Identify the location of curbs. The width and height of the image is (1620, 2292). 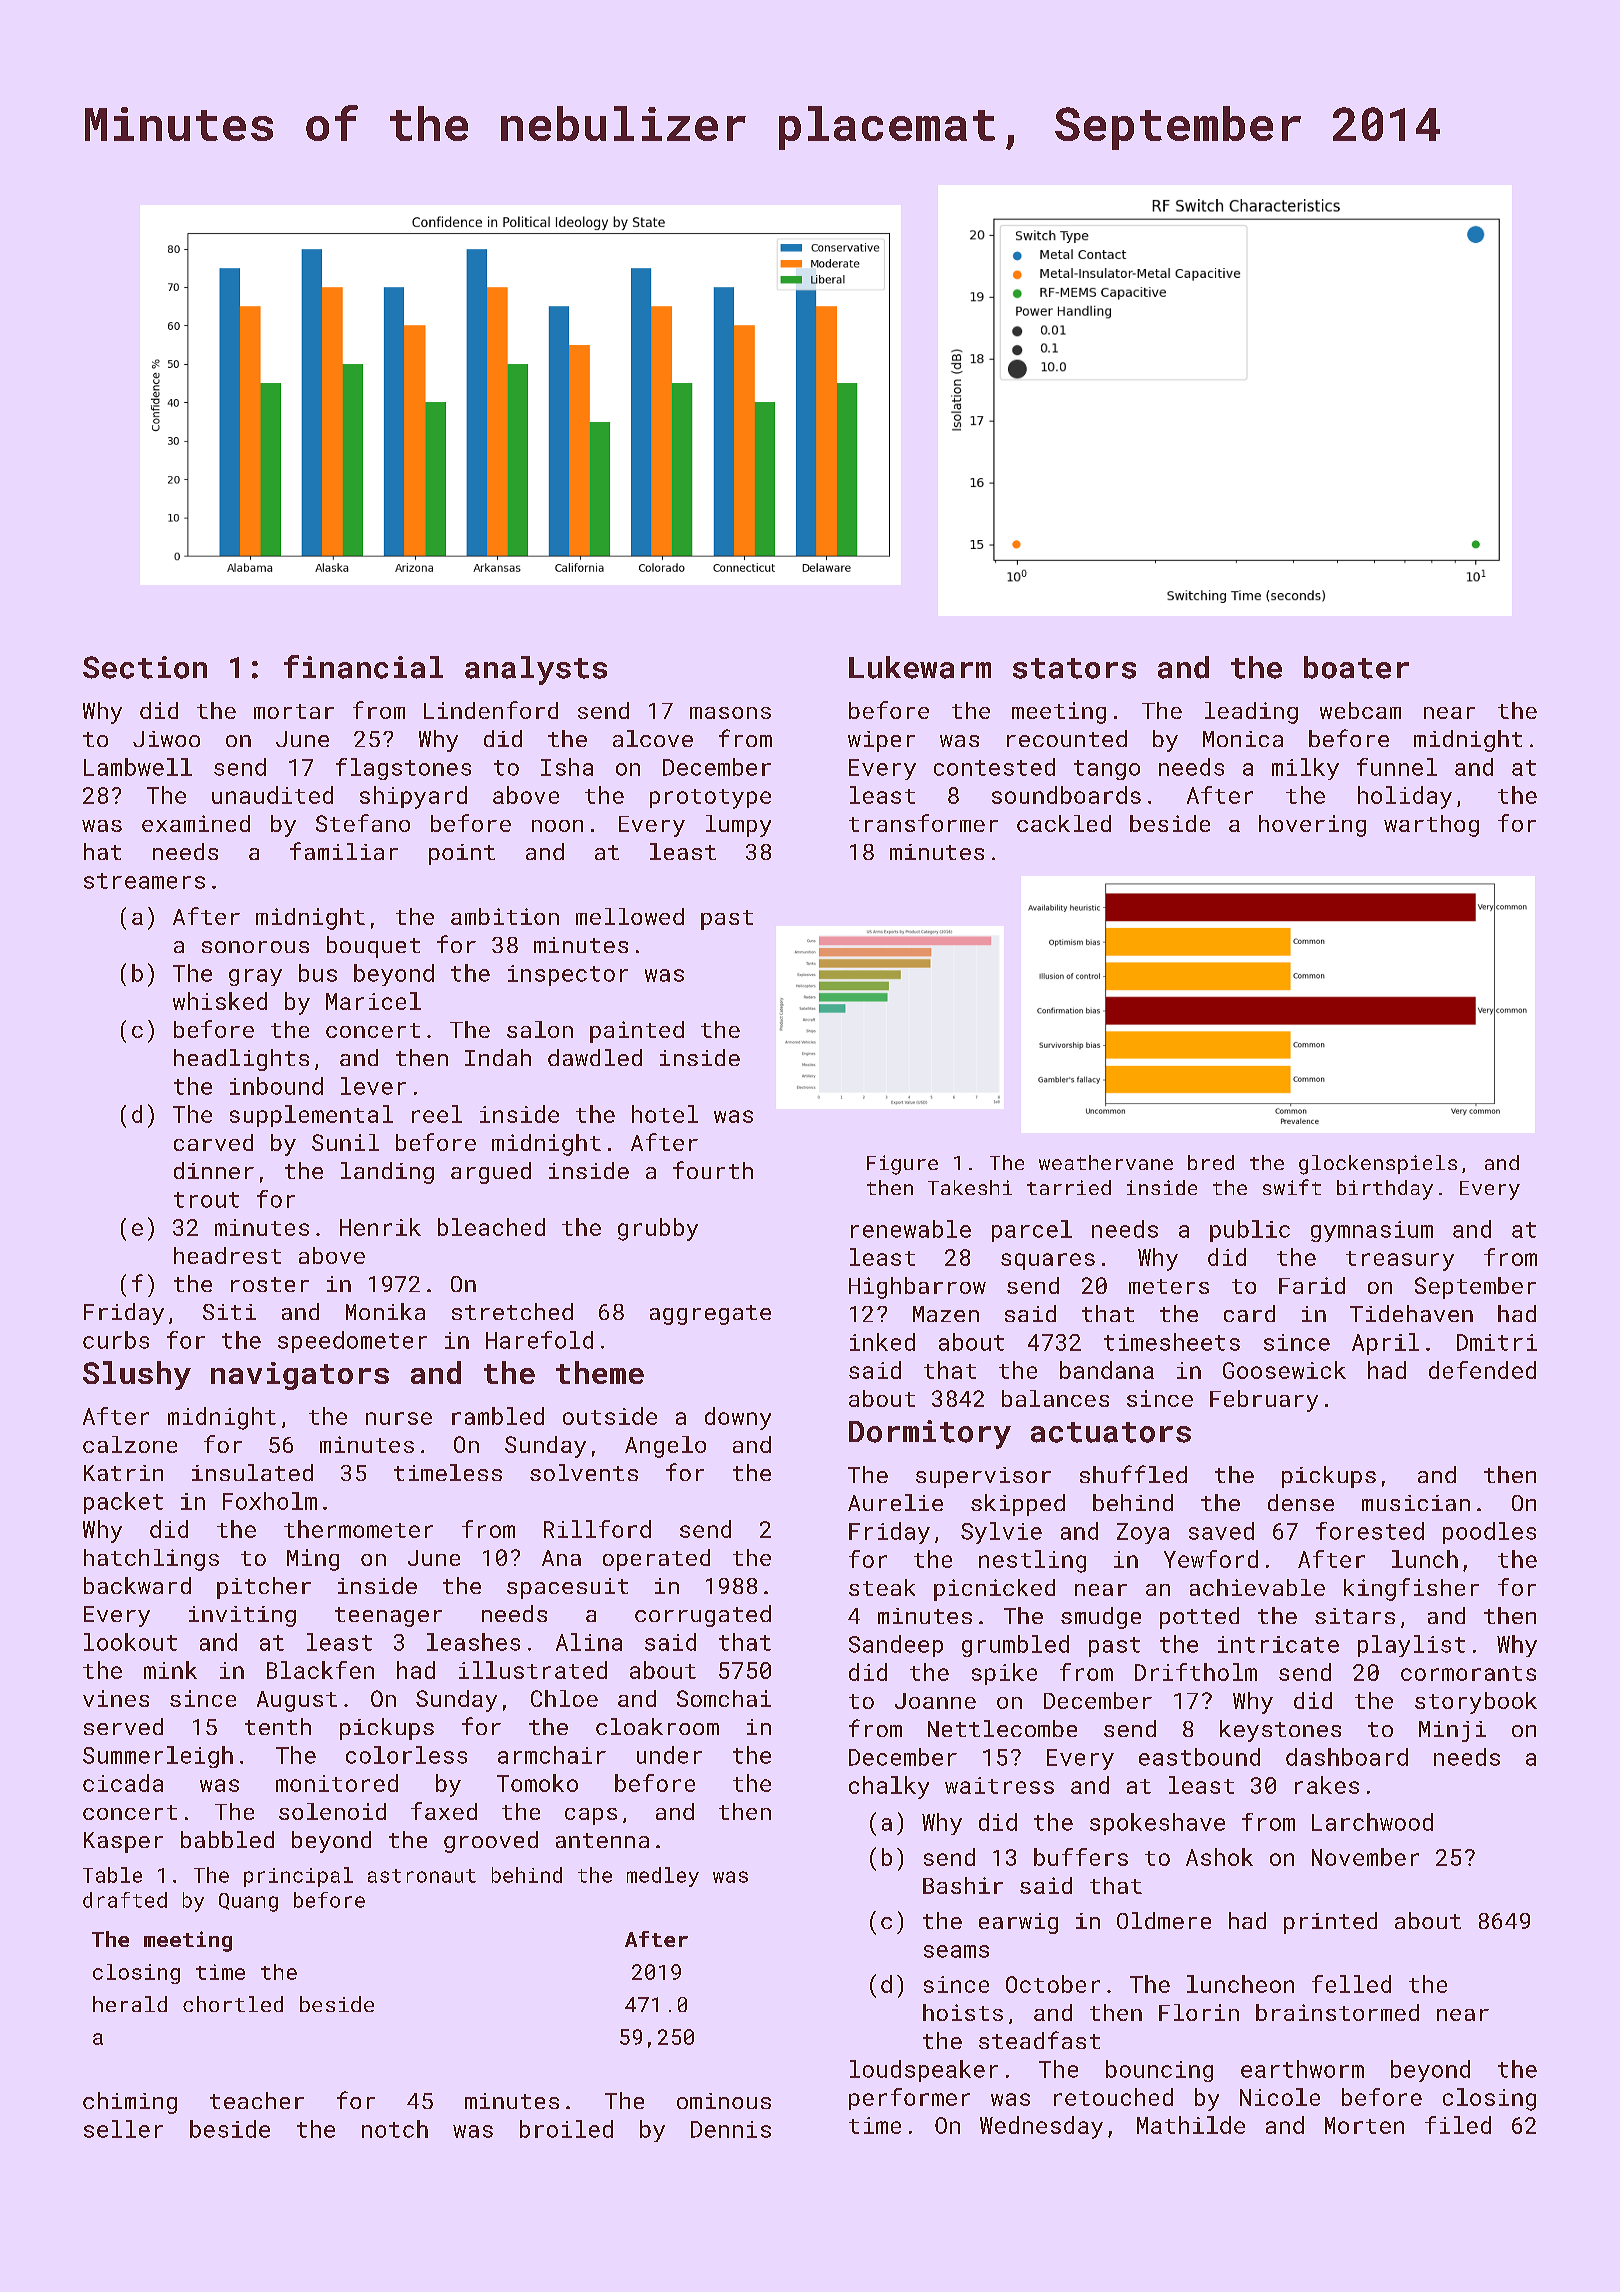
(116, 1340).
